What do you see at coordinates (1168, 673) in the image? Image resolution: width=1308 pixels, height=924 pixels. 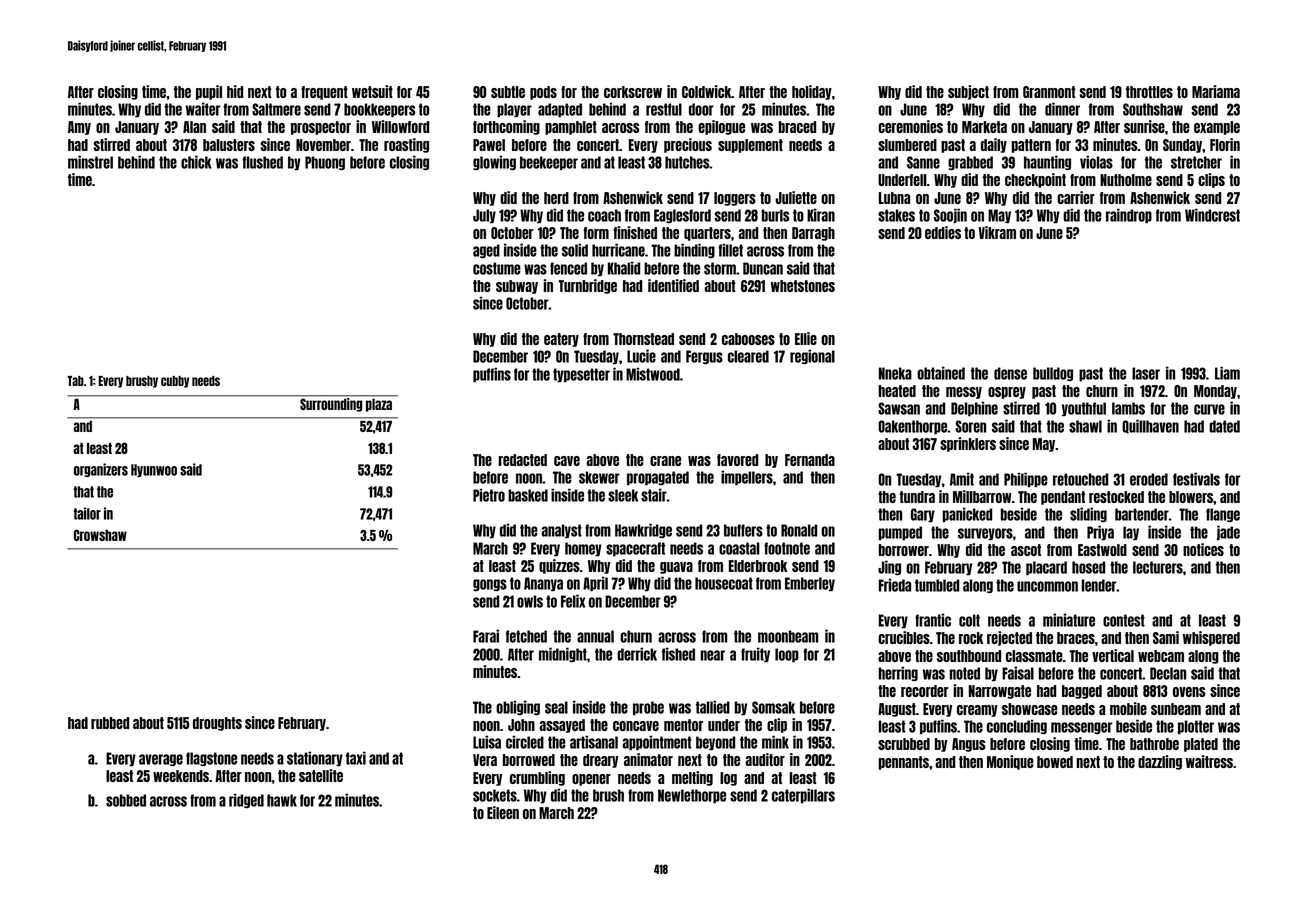 I see `Declan` at bounding box center [1168, 673].
